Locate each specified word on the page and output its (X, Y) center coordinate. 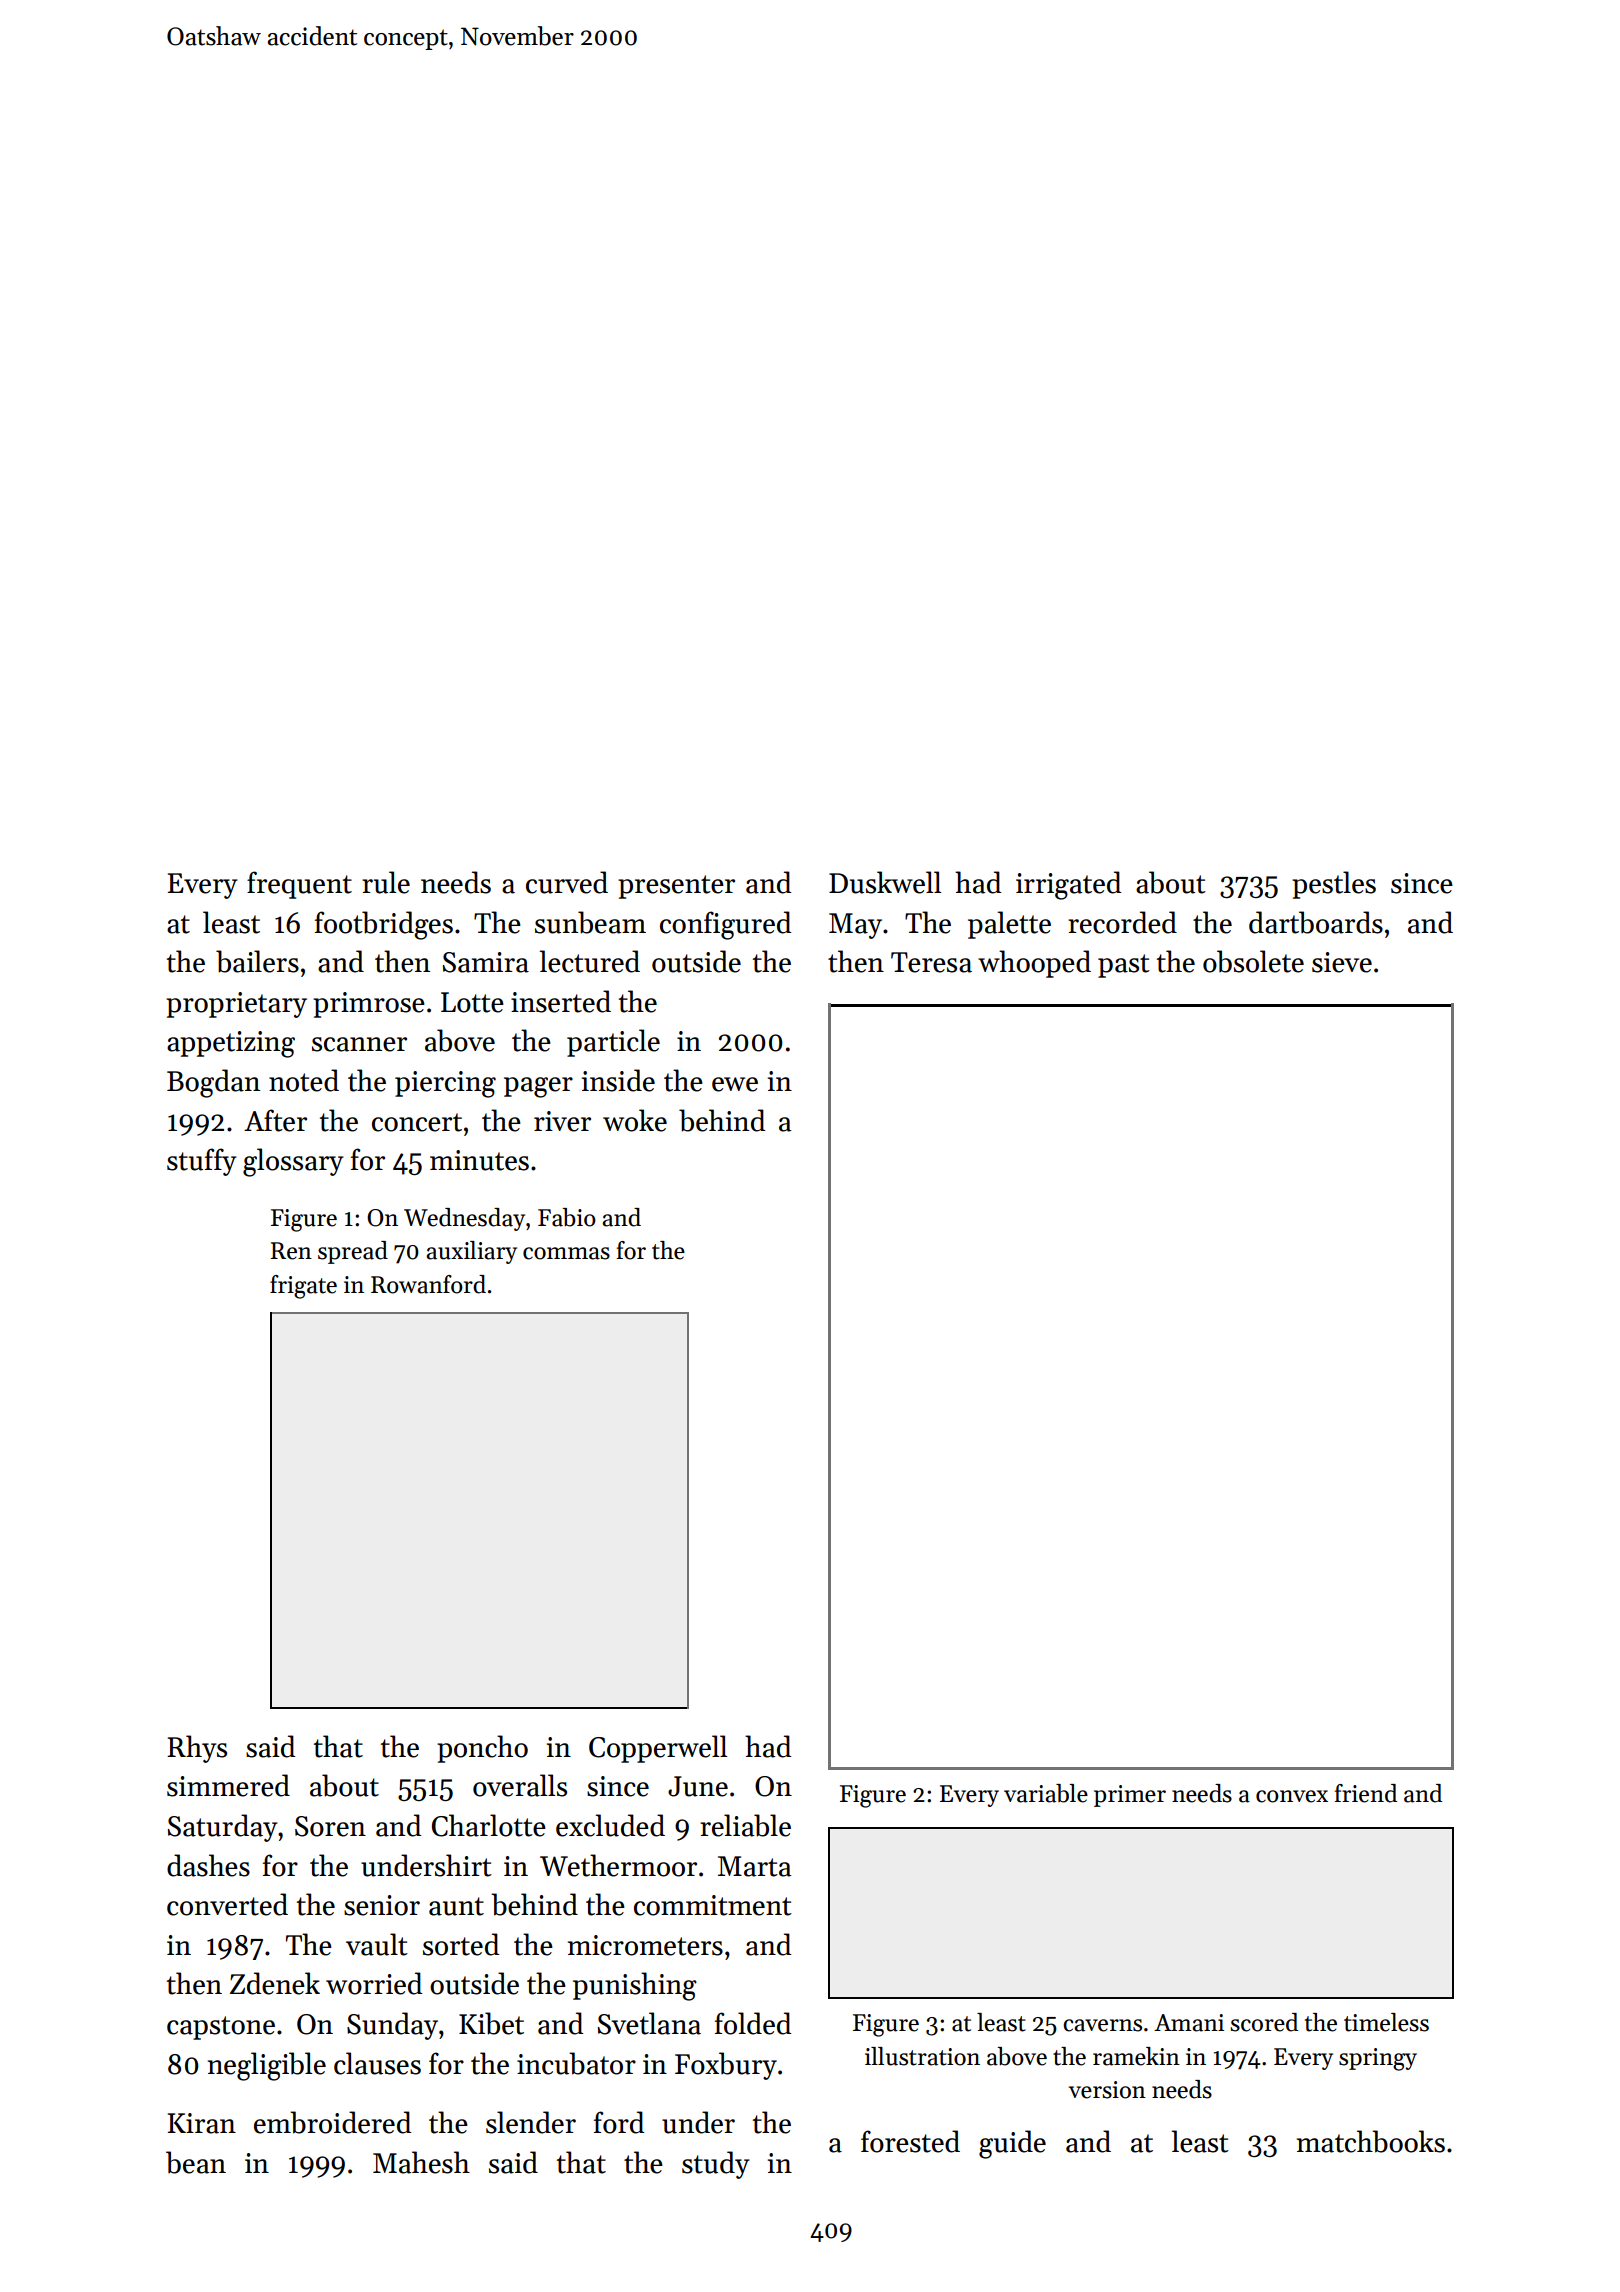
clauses (377, 2063)
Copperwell (658, 1749)
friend (1366, 1793)
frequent (299, 885)
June (698, 1786)
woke (635, 1120)
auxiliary (471, 1252)
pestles (1334, 885)
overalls (520, 1785)
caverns (1102, 2025)
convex (1292, 1796)
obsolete (1253, 961)
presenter (676, 887)
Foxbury (726, 2066)
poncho (482, 1749)
